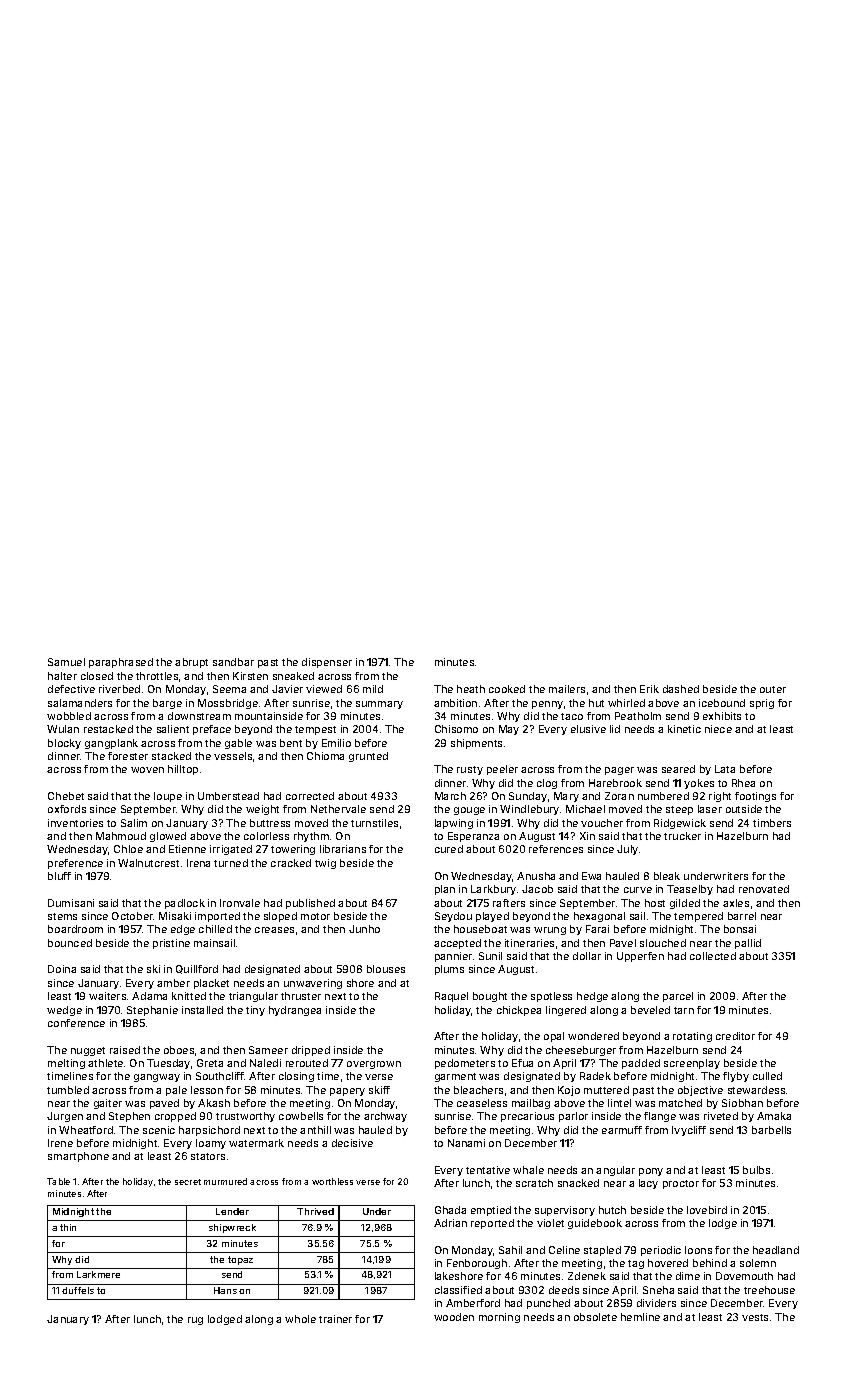 The width and height of the image is (849, 1400). What do you see at coordinates (364, 929) in the image?
I see `Junho` at bounding box center [364, 929].
